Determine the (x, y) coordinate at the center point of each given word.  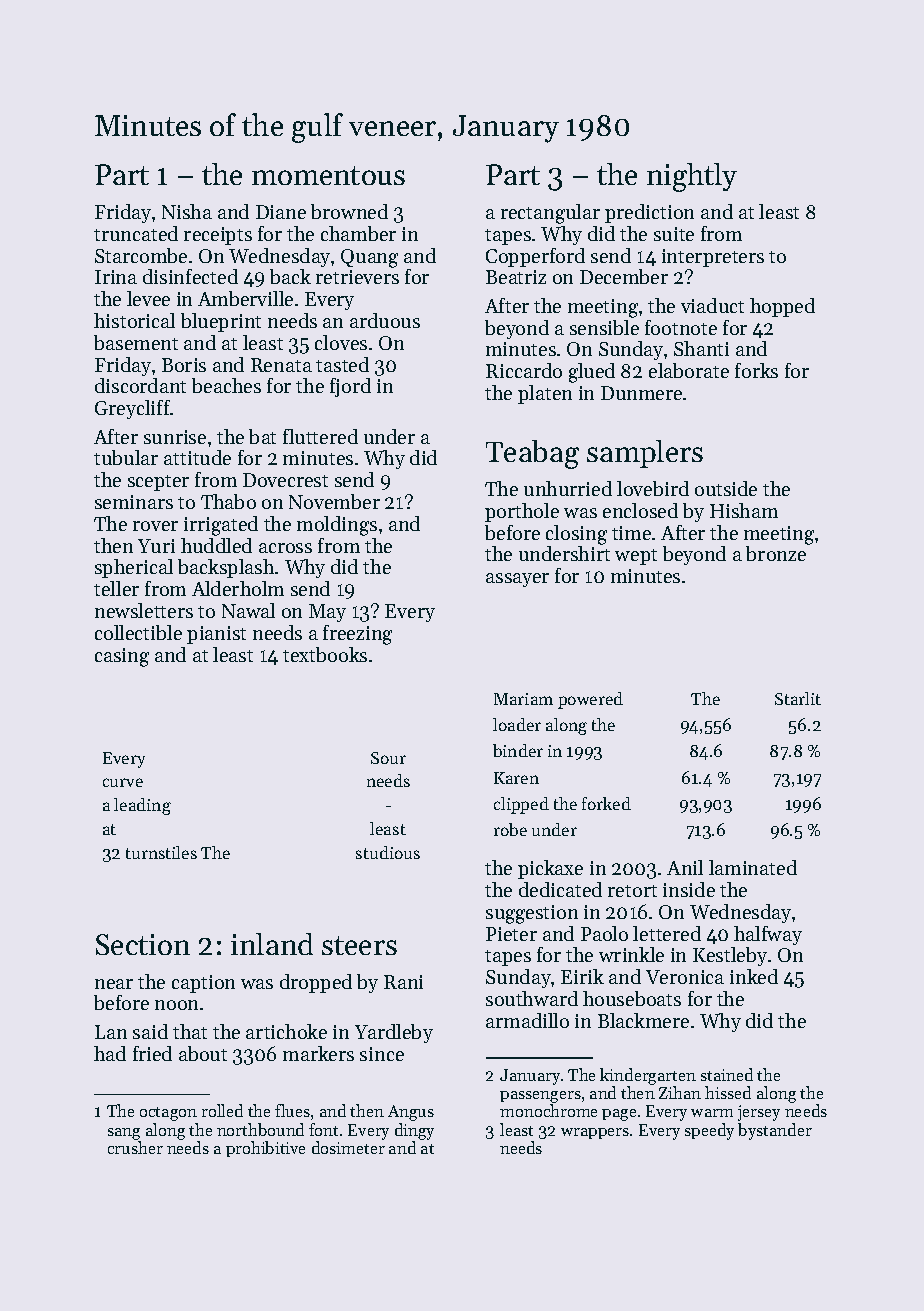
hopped (782, 307)
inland (272, 944)
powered (590, 700)
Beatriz (516, 277)
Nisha (187, 211)
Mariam (523, 699)
